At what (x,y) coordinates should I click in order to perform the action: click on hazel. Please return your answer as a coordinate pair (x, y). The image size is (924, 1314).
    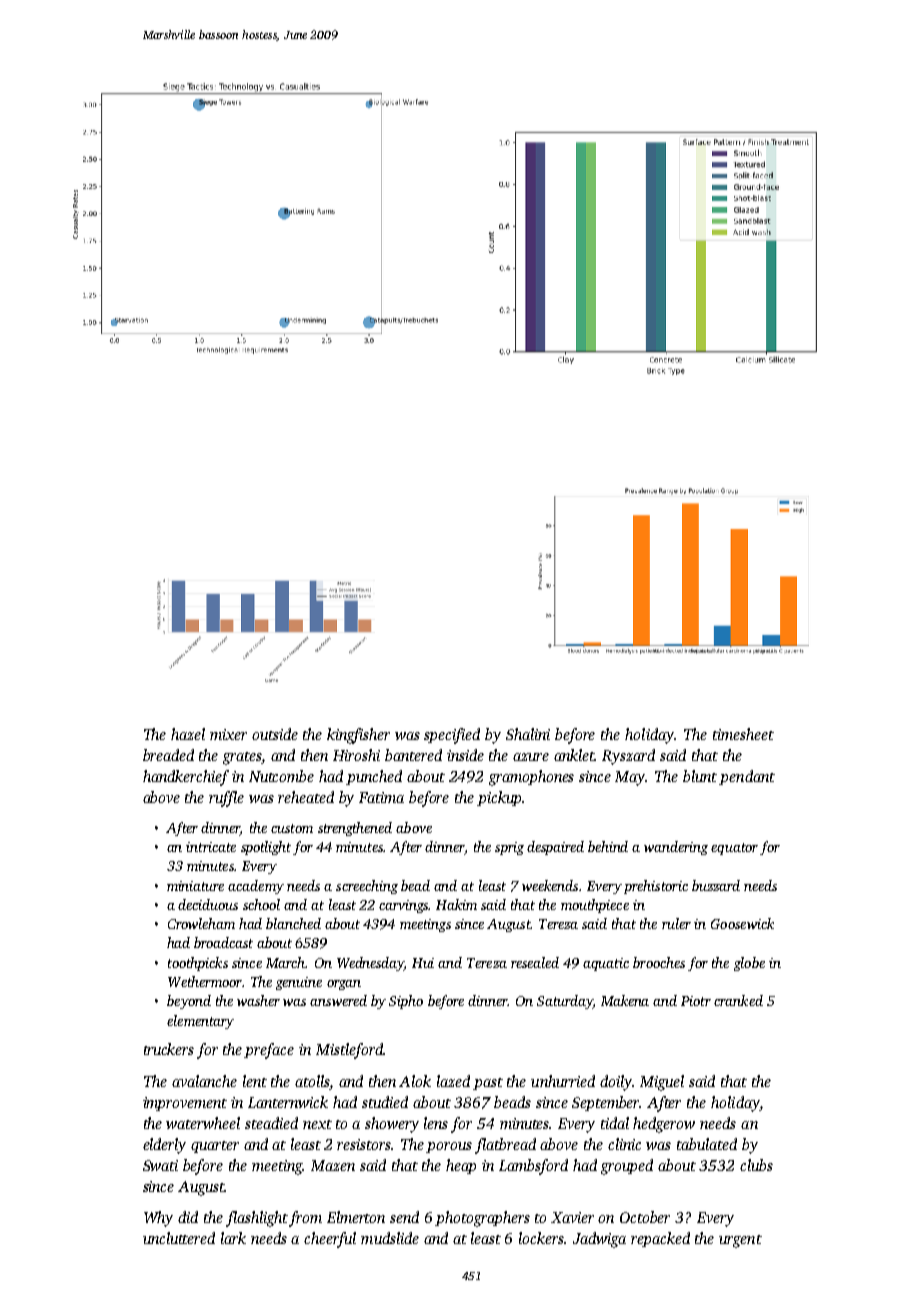
    Looking at the image, I should click on (188, 734).
